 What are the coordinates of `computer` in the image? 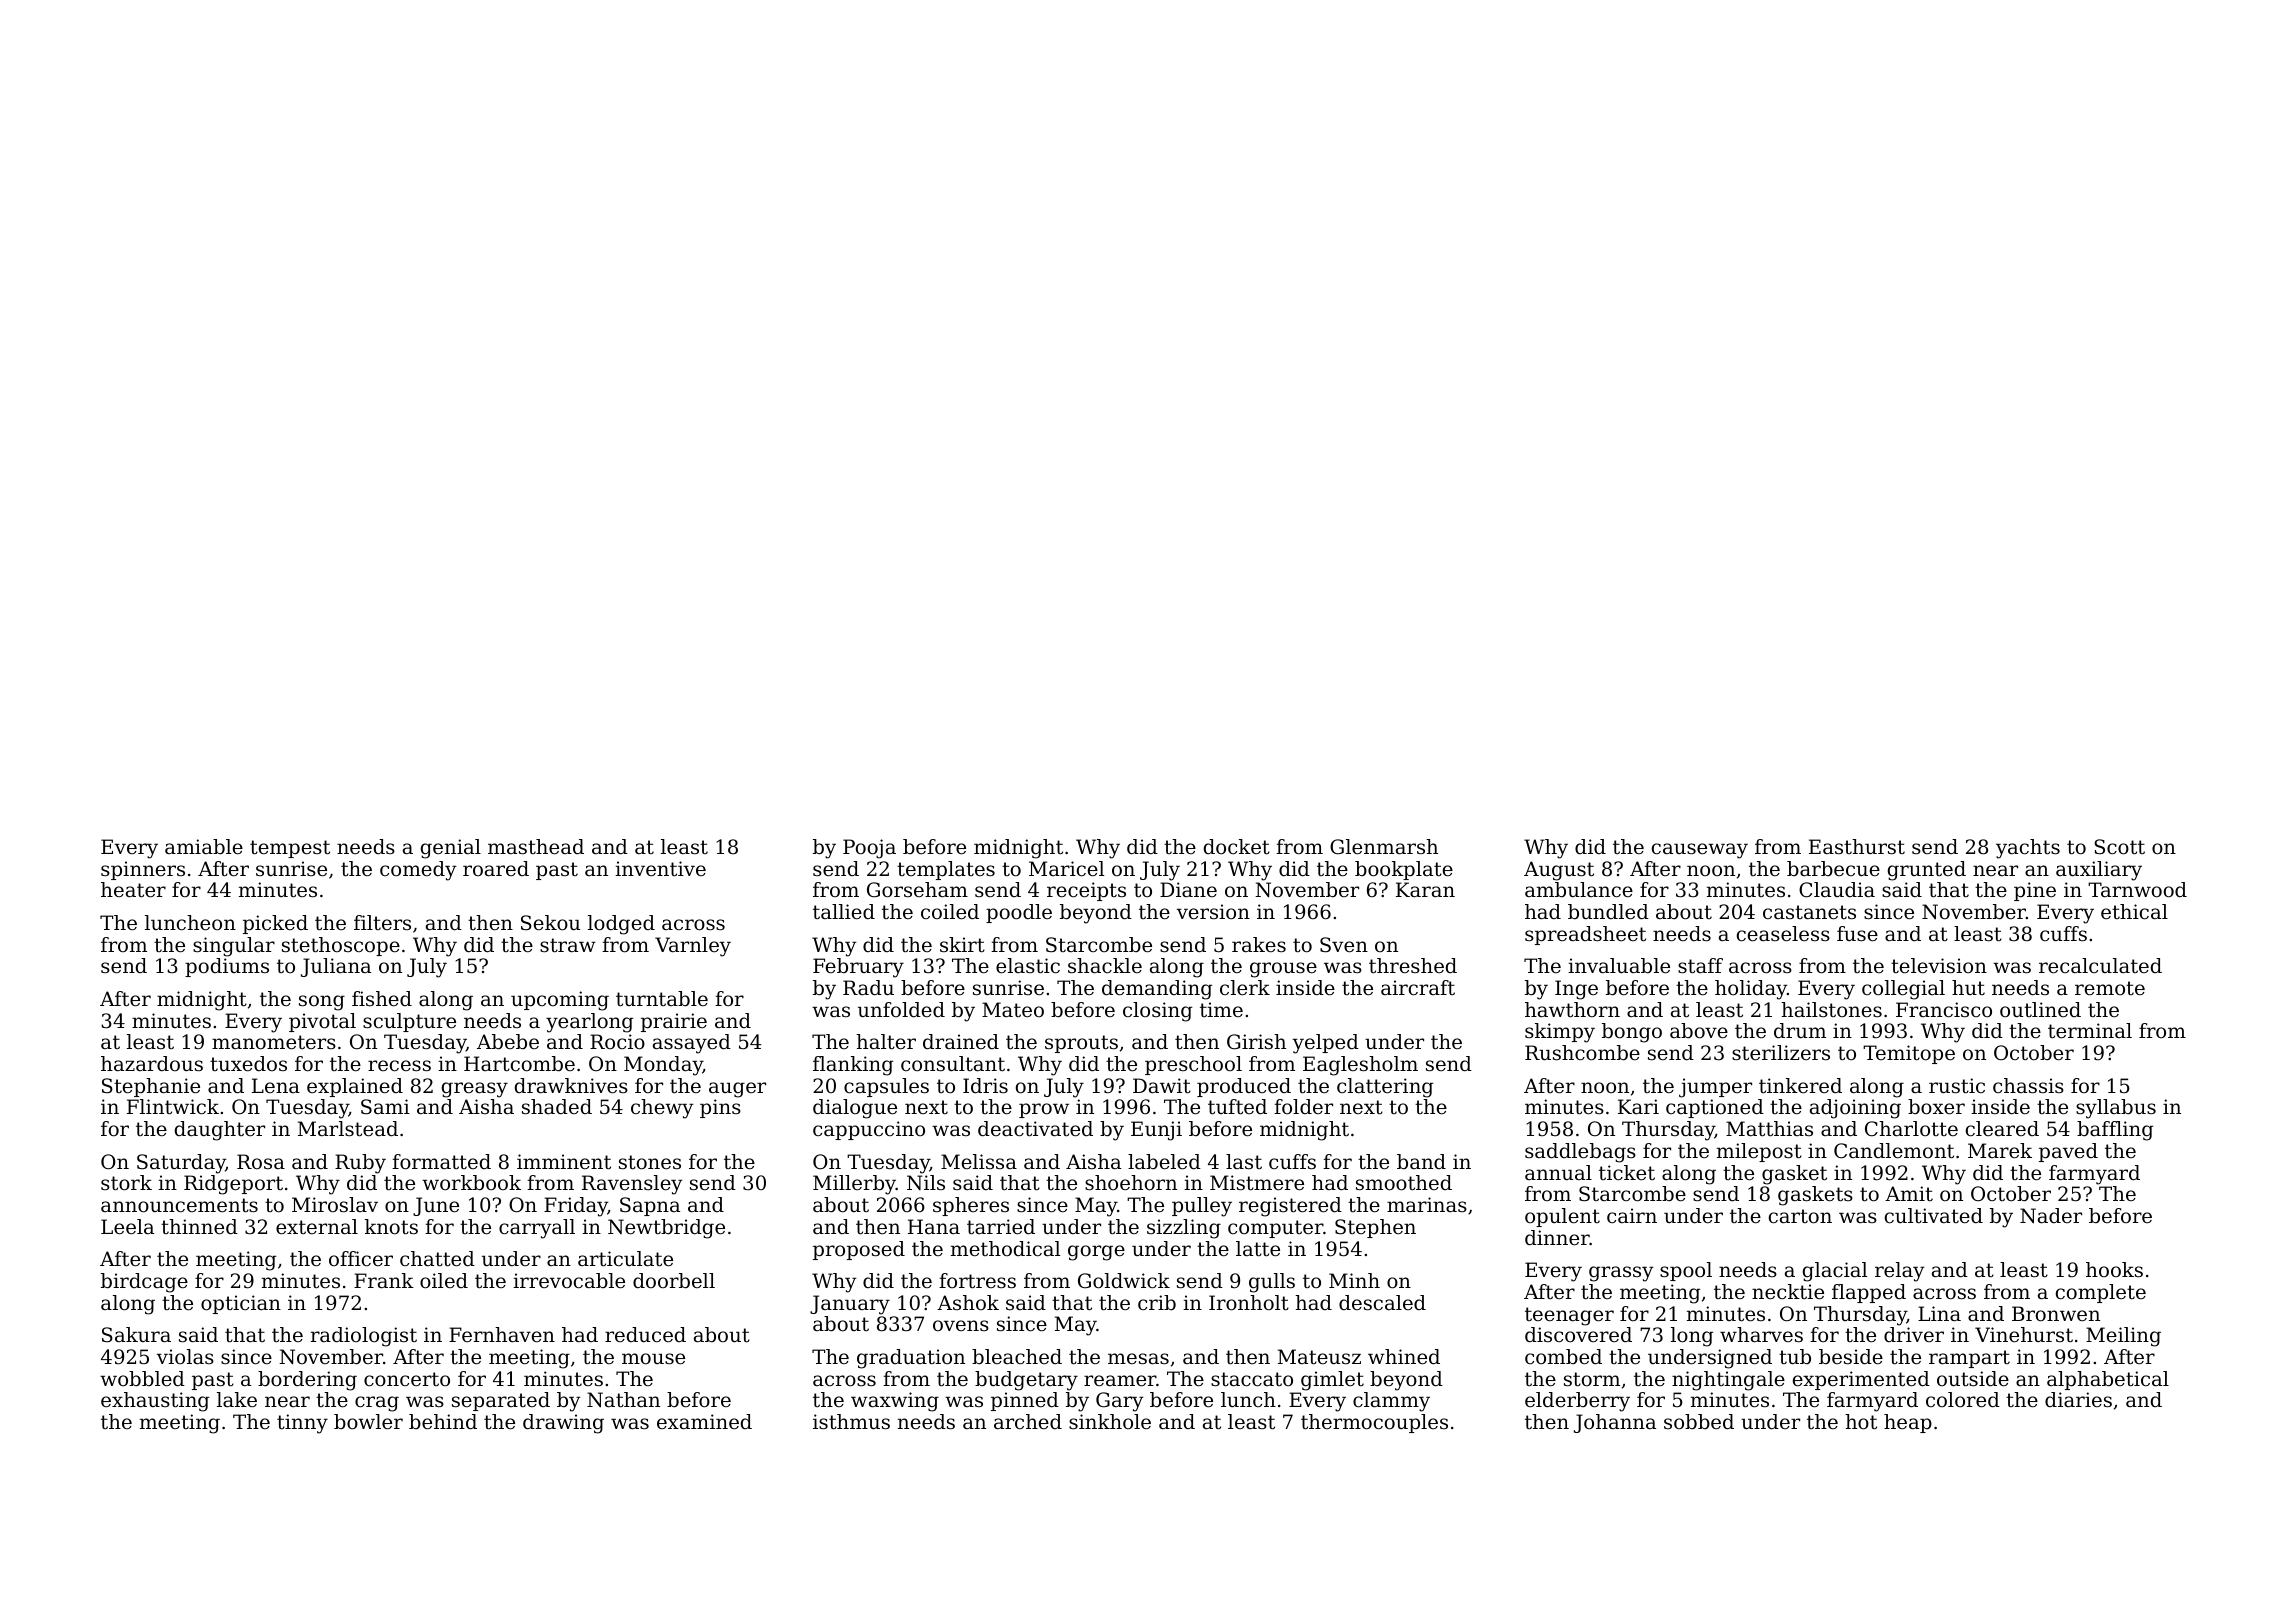 It's located at (1275, 1229).
